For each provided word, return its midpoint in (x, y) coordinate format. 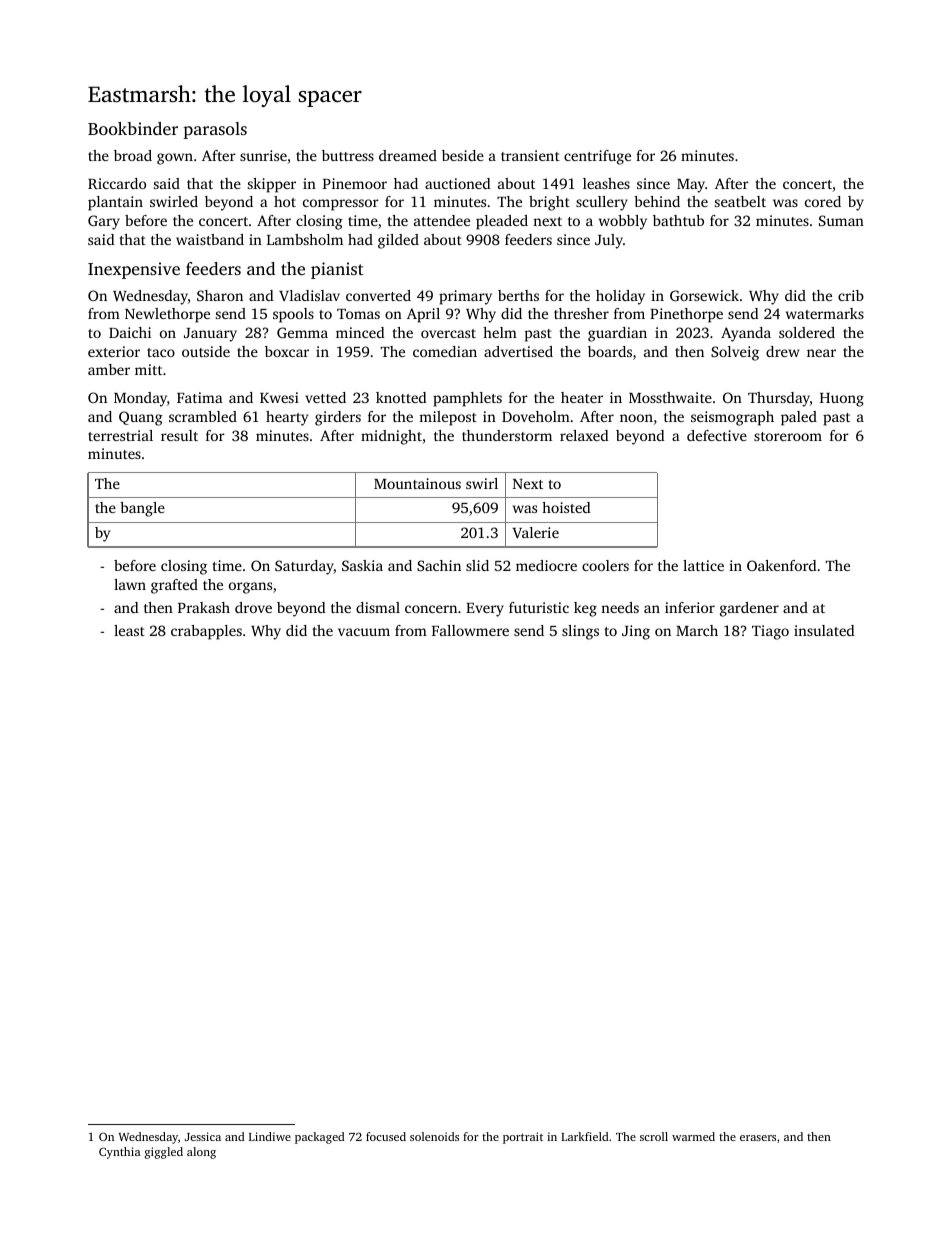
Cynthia (119, 1153)
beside (463, 155)
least (129, 630)
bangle (142, 509)
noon (636, 418)
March (697, 630)
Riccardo (117, 183)
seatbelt (740, 201)
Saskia (362, 565)
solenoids (434, 1136)
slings (580, 632)
